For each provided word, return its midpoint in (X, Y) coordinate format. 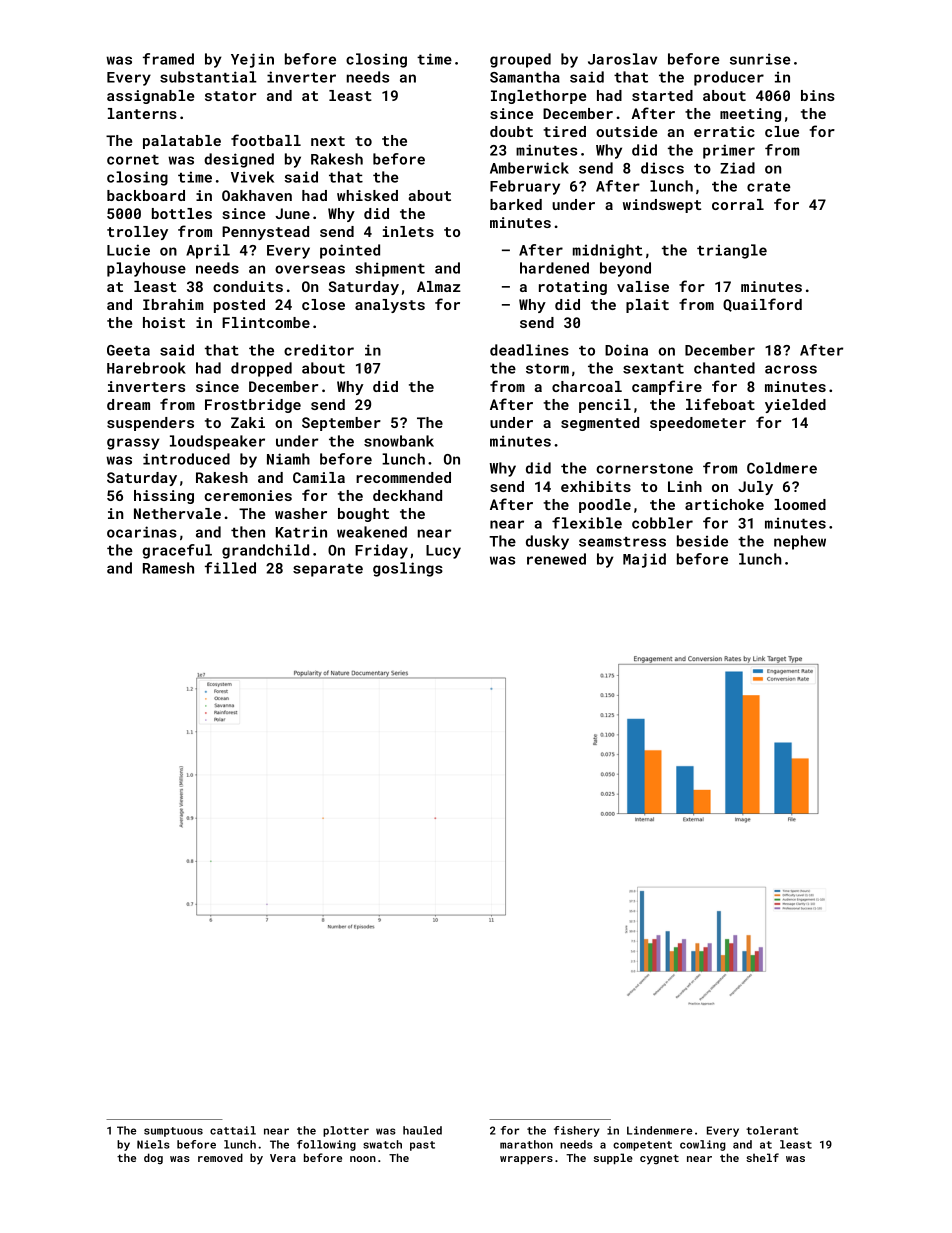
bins (818, 95)
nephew (800, 542)
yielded (795, 406)
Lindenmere (659, 1130)
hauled (422, 1130)
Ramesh (168, 568)
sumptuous (173, 1132)
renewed (556, 559)
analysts (390, 306)
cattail (233, 1130)
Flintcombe (266, 322)
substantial (208, 77)
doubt (511, 131)
